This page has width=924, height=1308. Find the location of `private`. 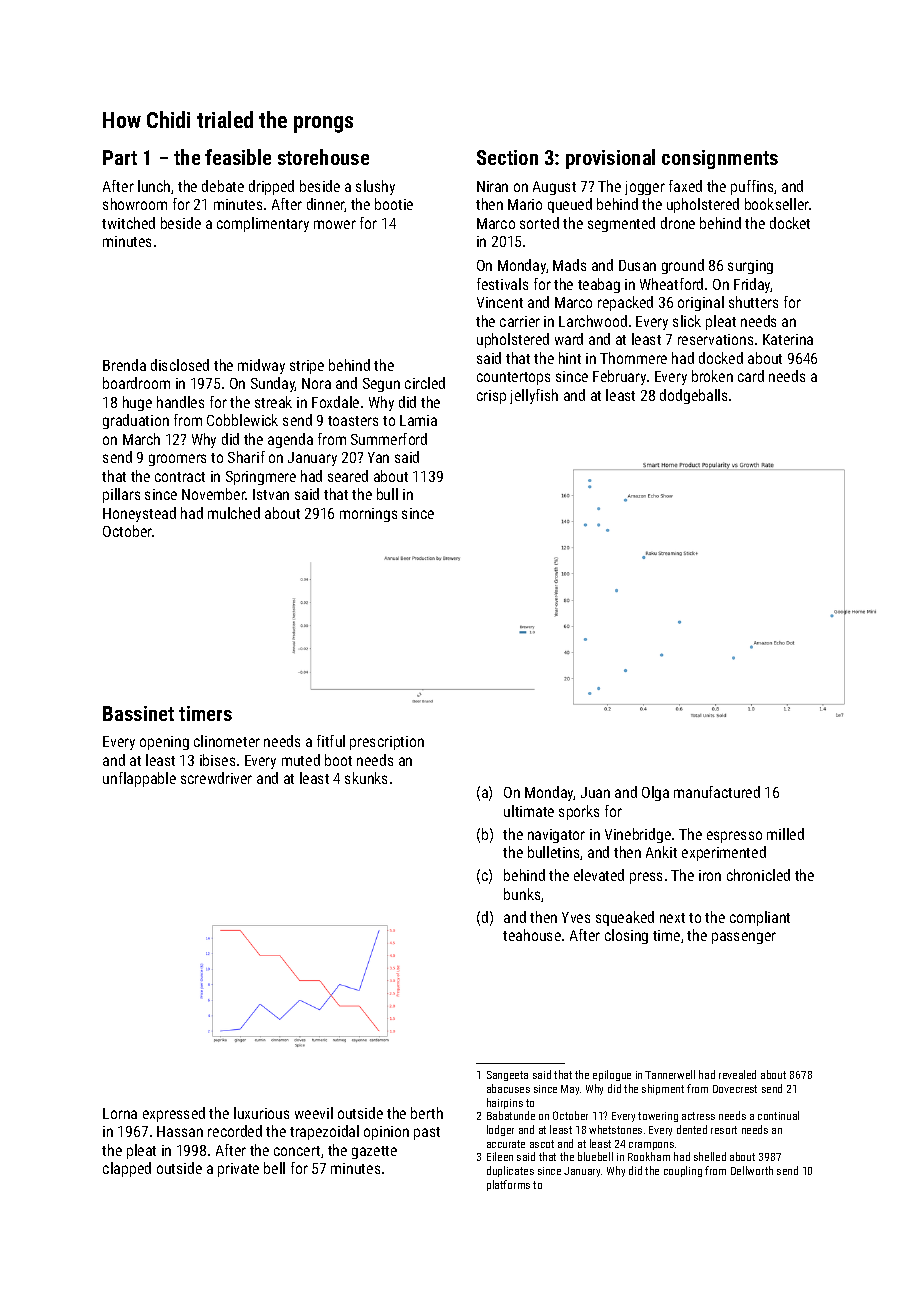

private is located at coordinates (238, 1170).
